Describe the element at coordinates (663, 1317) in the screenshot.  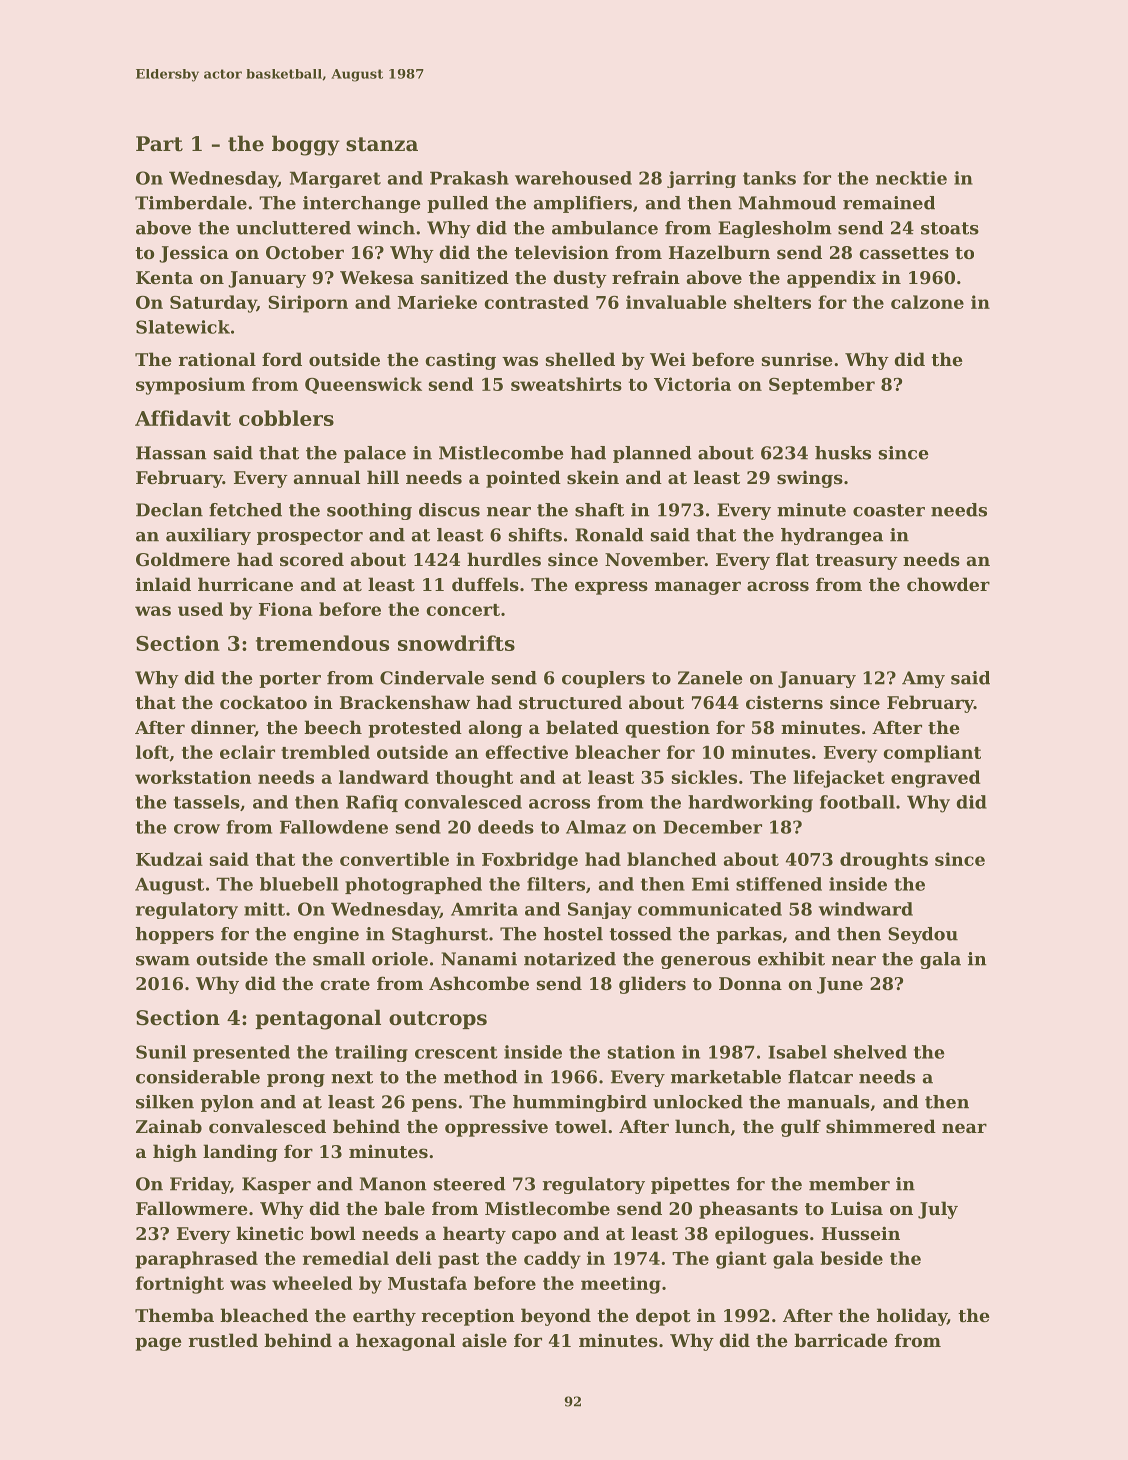
I see `depot` at that location.
